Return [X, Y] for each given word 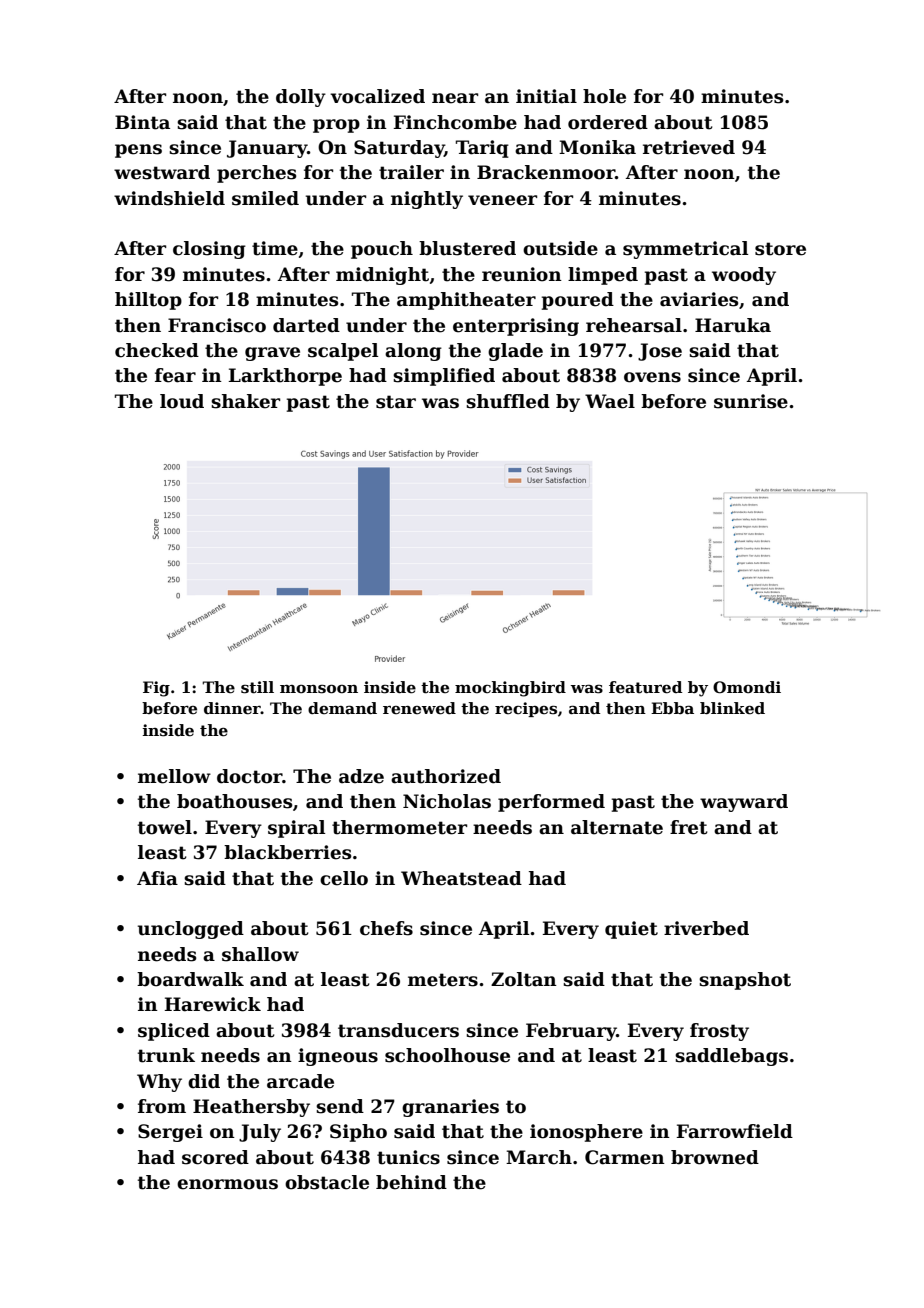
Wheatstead [461, 878]
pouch [382, 250]
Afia [157, 878]
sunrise [751, 401]
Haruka [733, 325]
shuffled [508, 401]
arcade [300, 1081]
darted [306, 325]
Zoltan [524, 979]
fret [689, 827]
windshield [169, 198]
